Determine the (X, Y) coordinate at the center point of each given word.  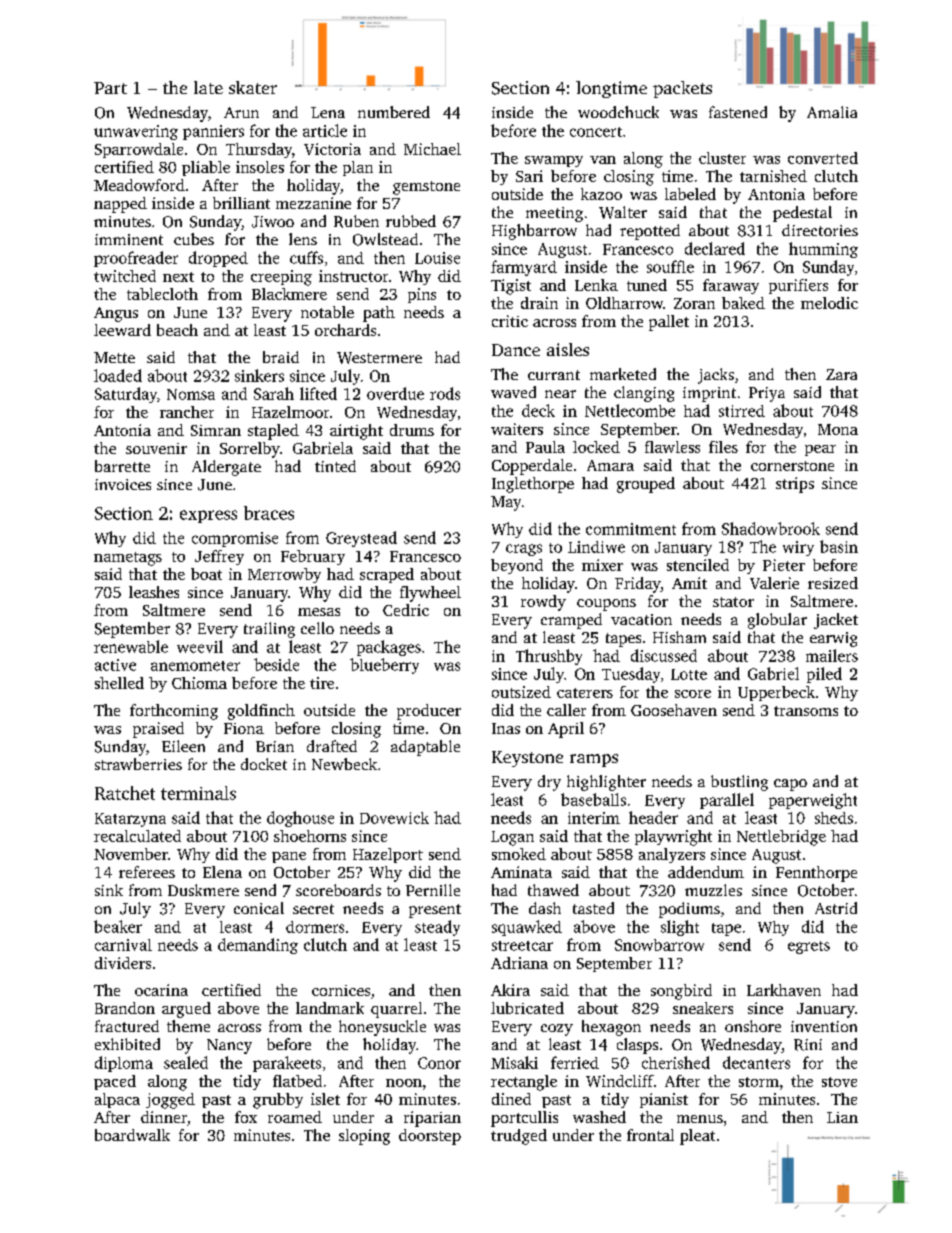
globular (777, 621)
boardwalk (132, 1135)
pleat (697, 1137)
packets (682, 89)
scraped (387, 575)
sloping (364, 1137)
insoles (260, 167)
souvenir (156, 448)
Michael (432, 149)
